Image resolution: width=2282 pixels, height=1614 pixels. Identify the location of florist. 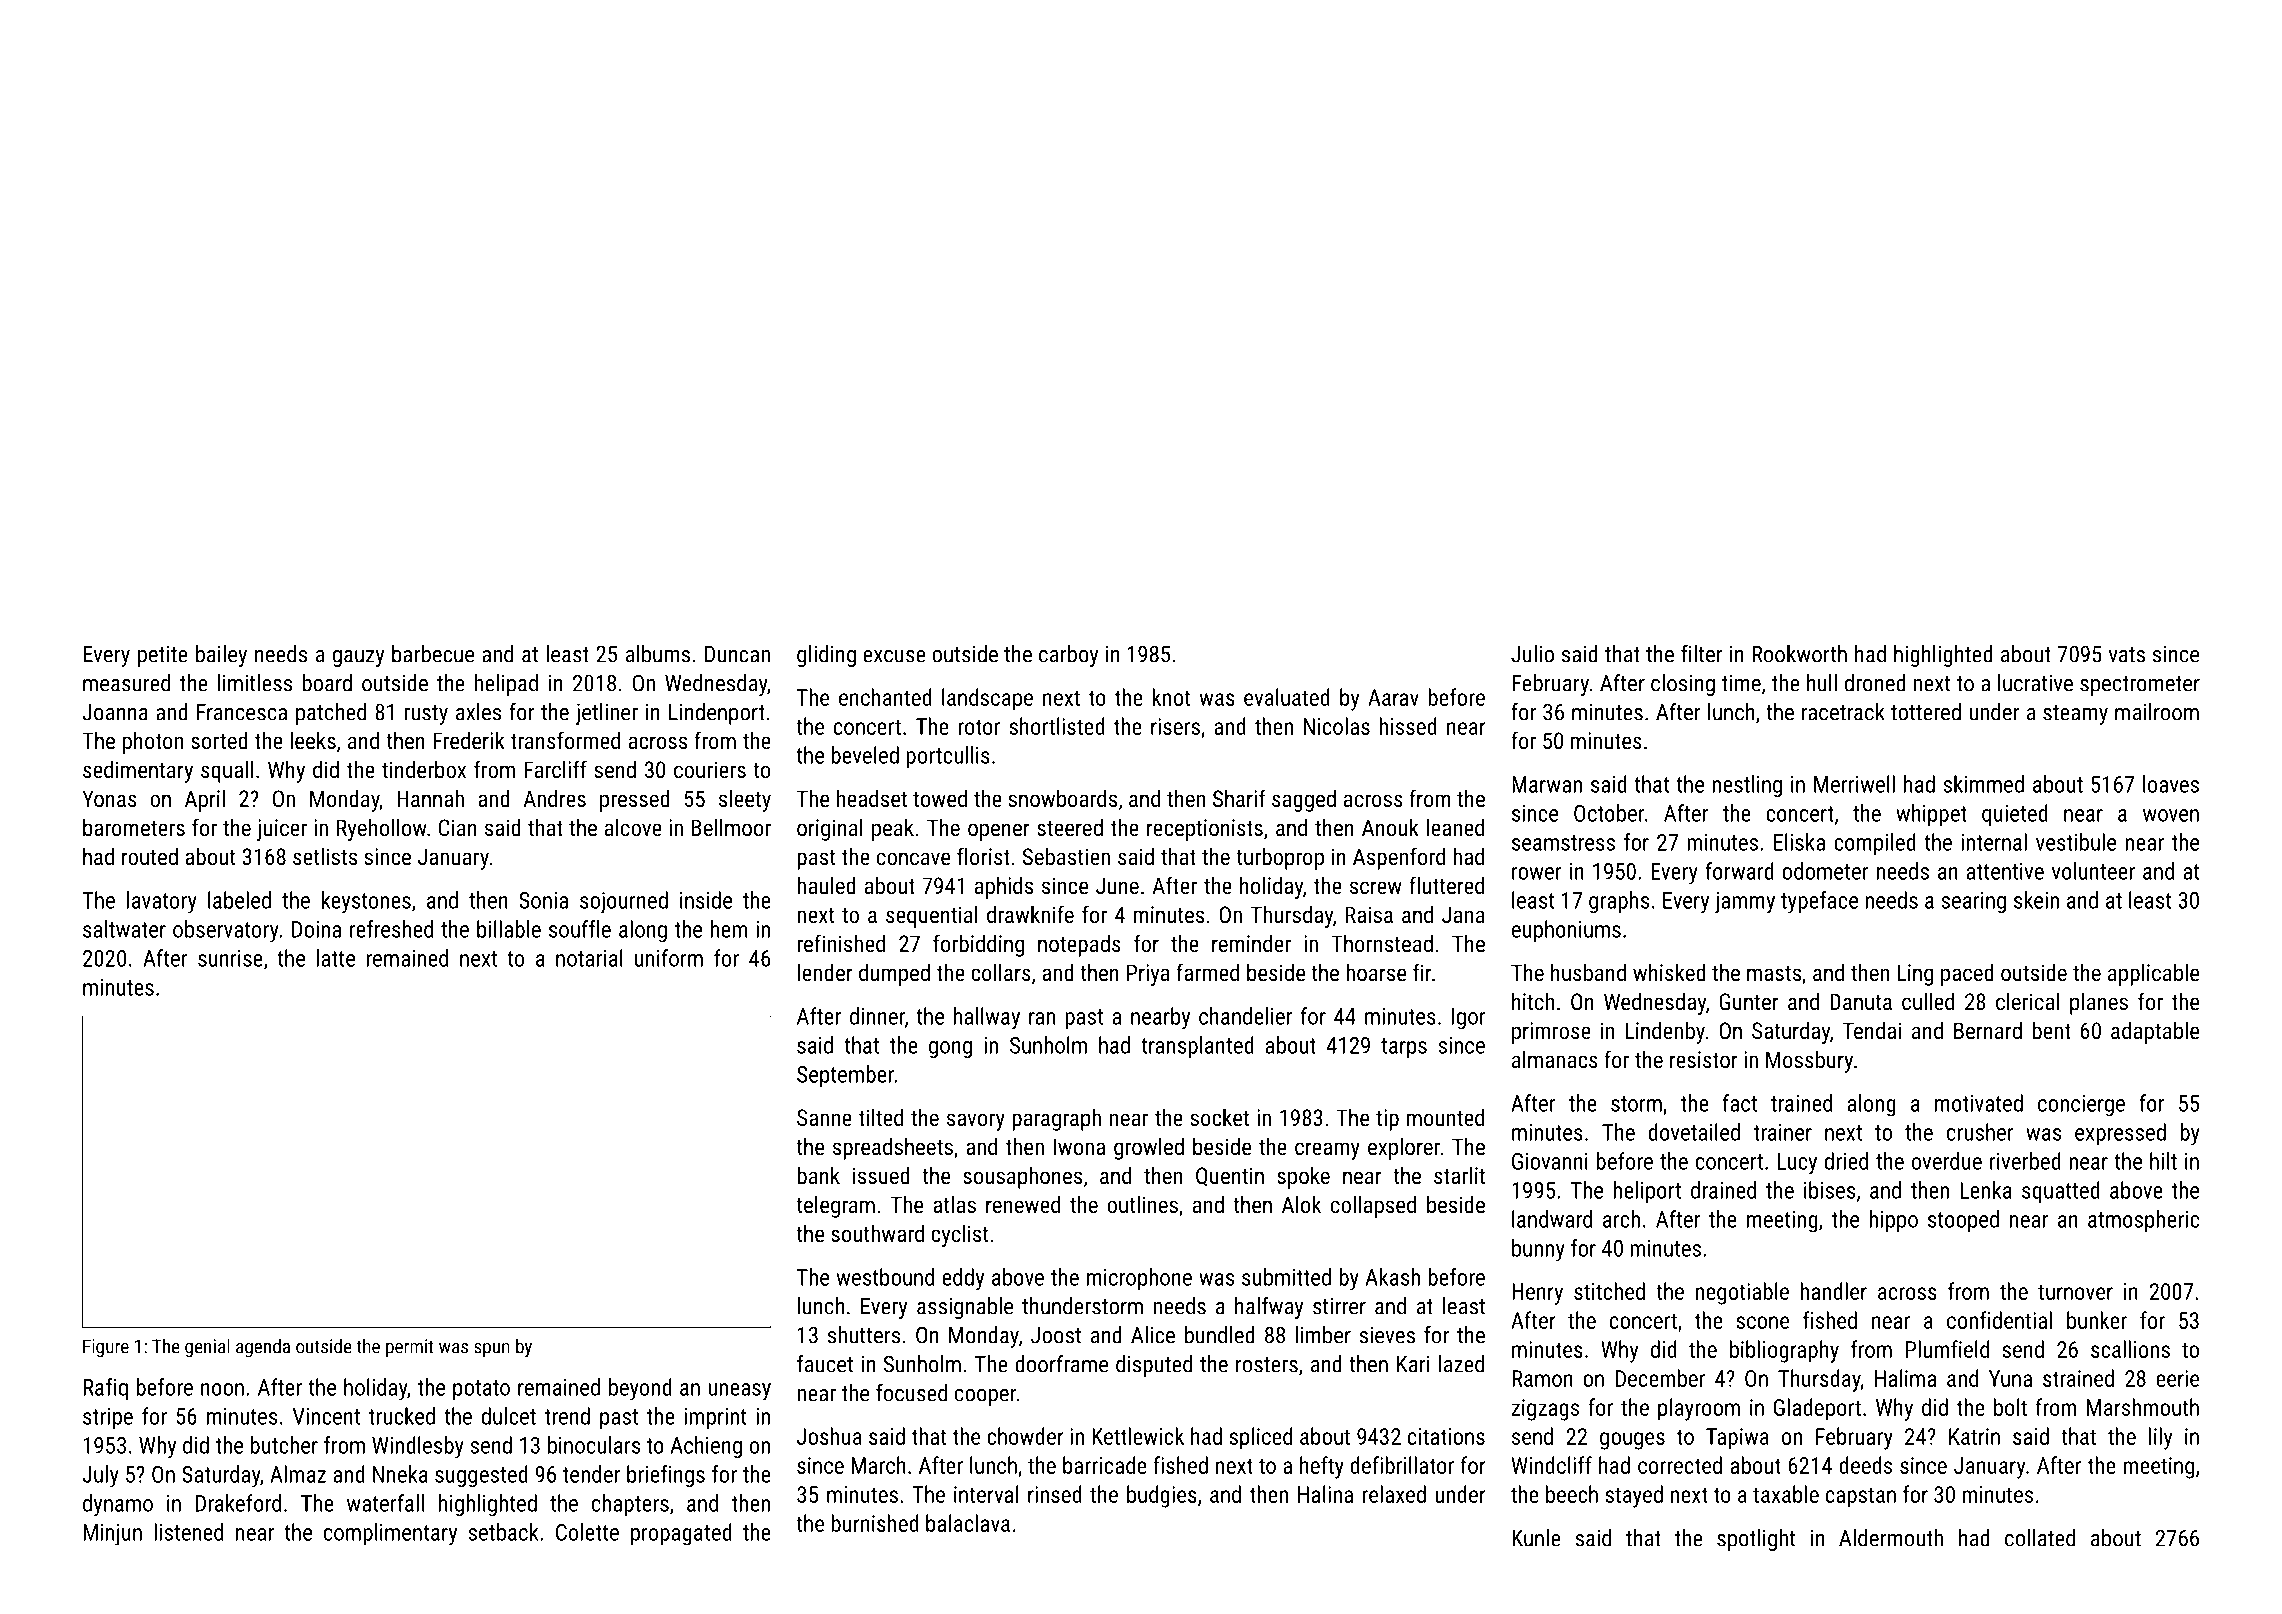
(983, 856).
